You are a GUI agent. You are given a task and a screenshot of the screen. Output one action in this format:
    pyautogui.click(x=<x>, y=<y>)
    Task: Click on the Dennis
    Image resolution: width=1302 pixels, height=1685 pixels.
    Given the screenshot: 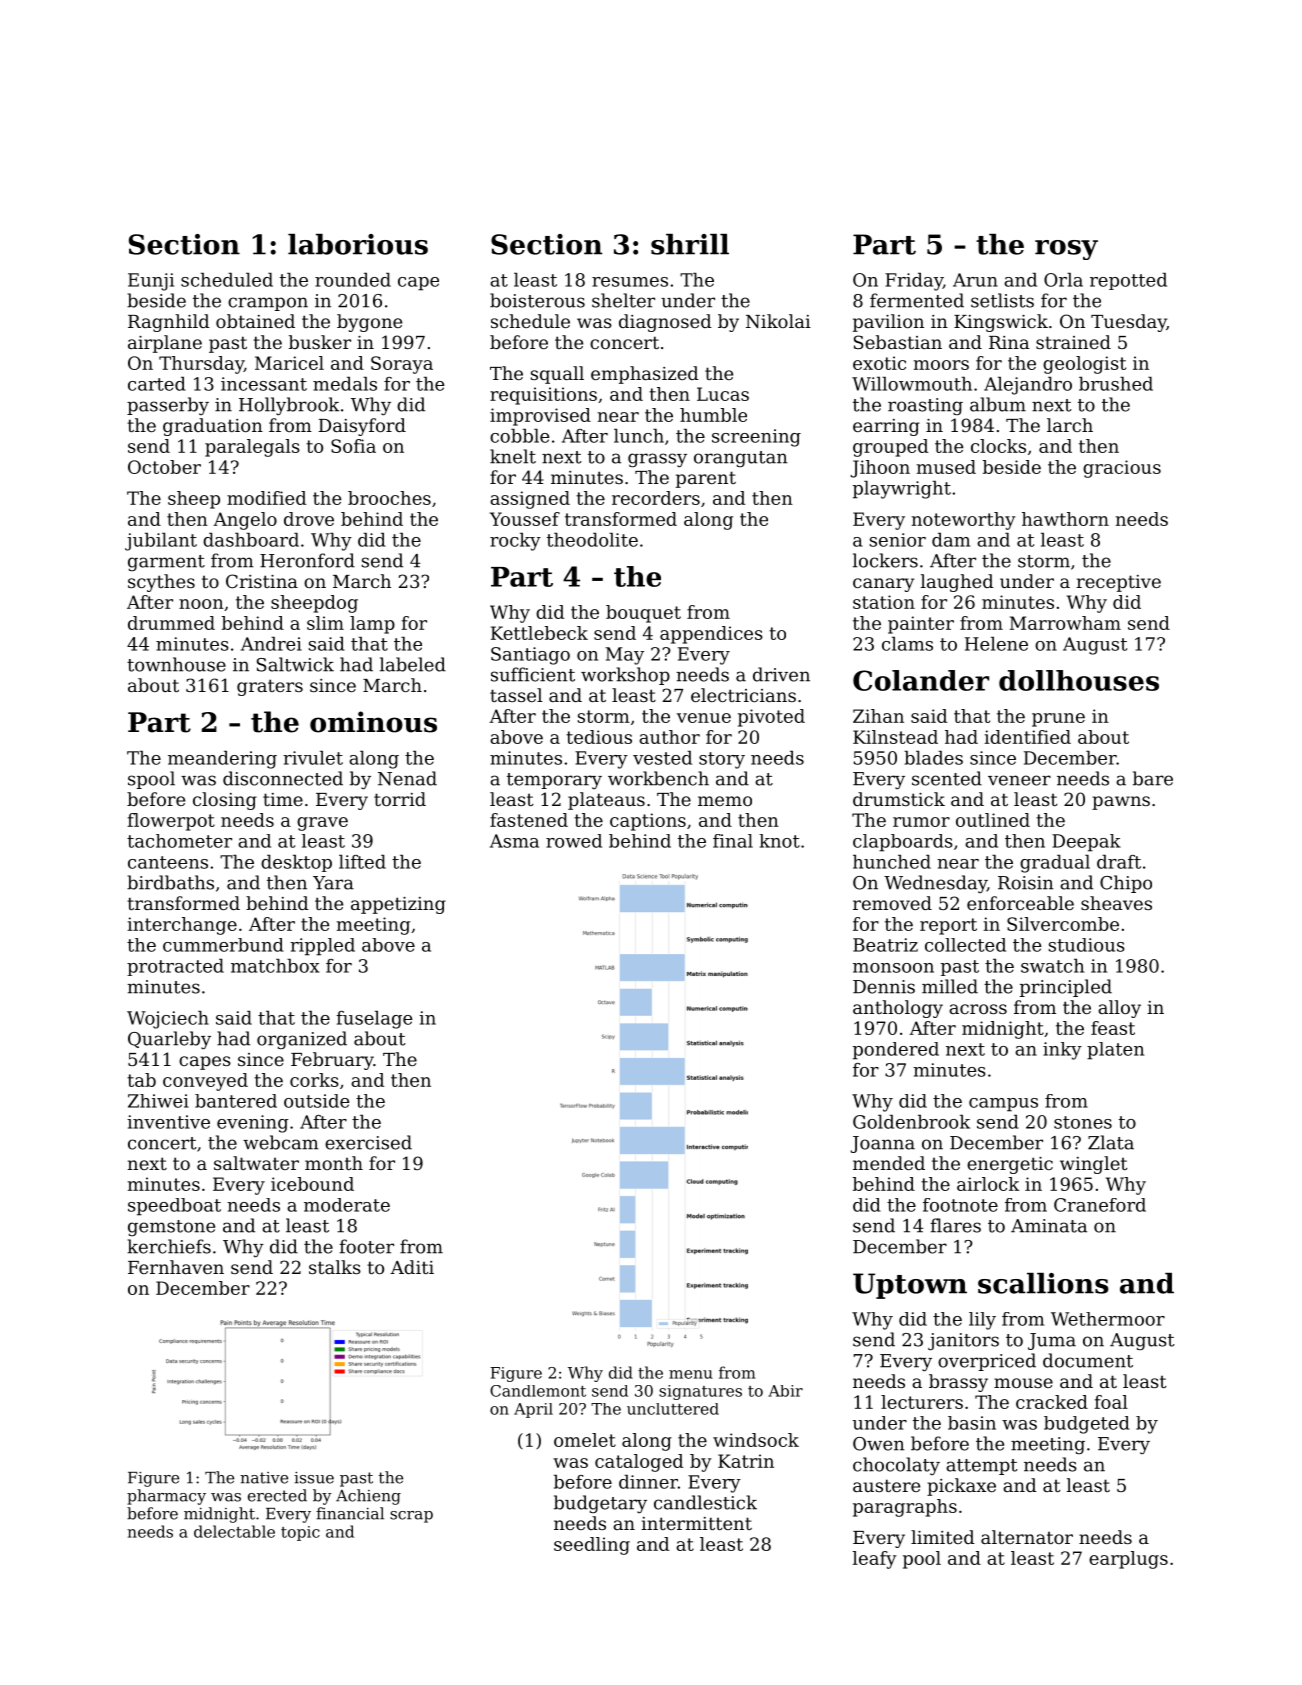 What is the action you would take?
    pyautogui.click(x=884, y=987)
